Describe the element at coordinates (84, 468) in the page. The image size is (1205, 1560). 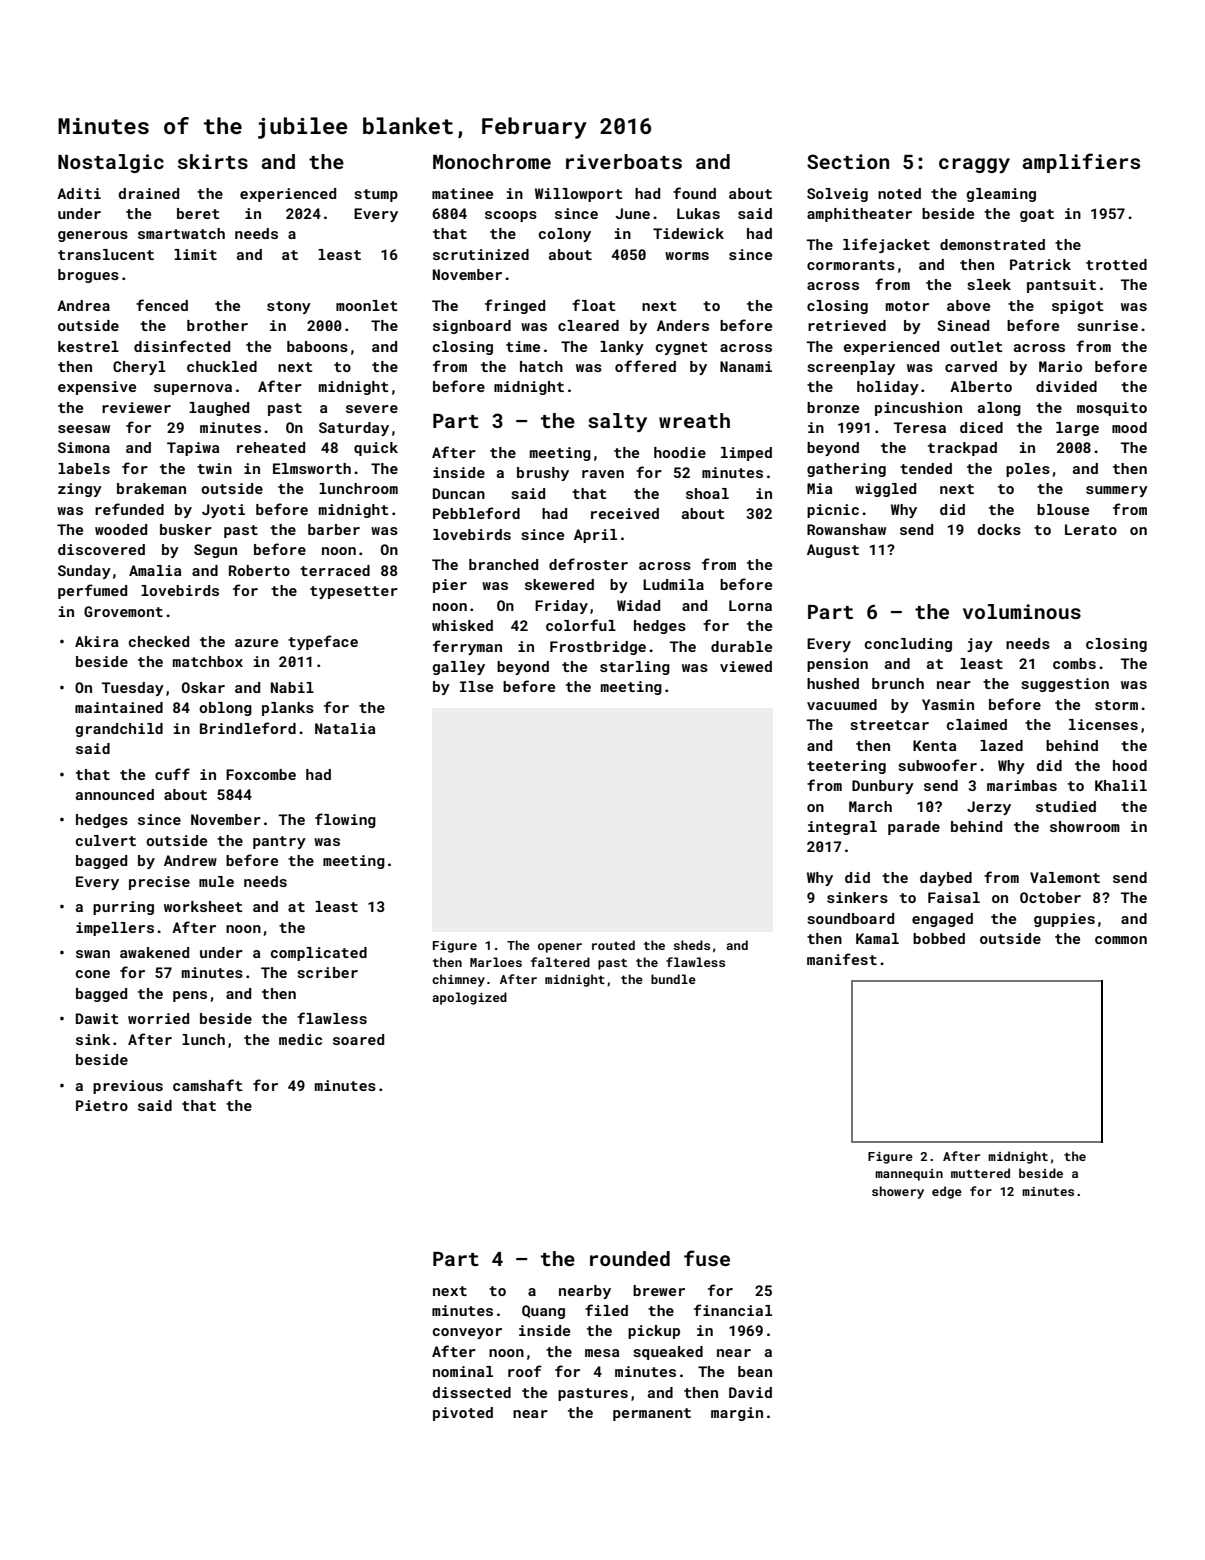
I see `labels` at that location.
